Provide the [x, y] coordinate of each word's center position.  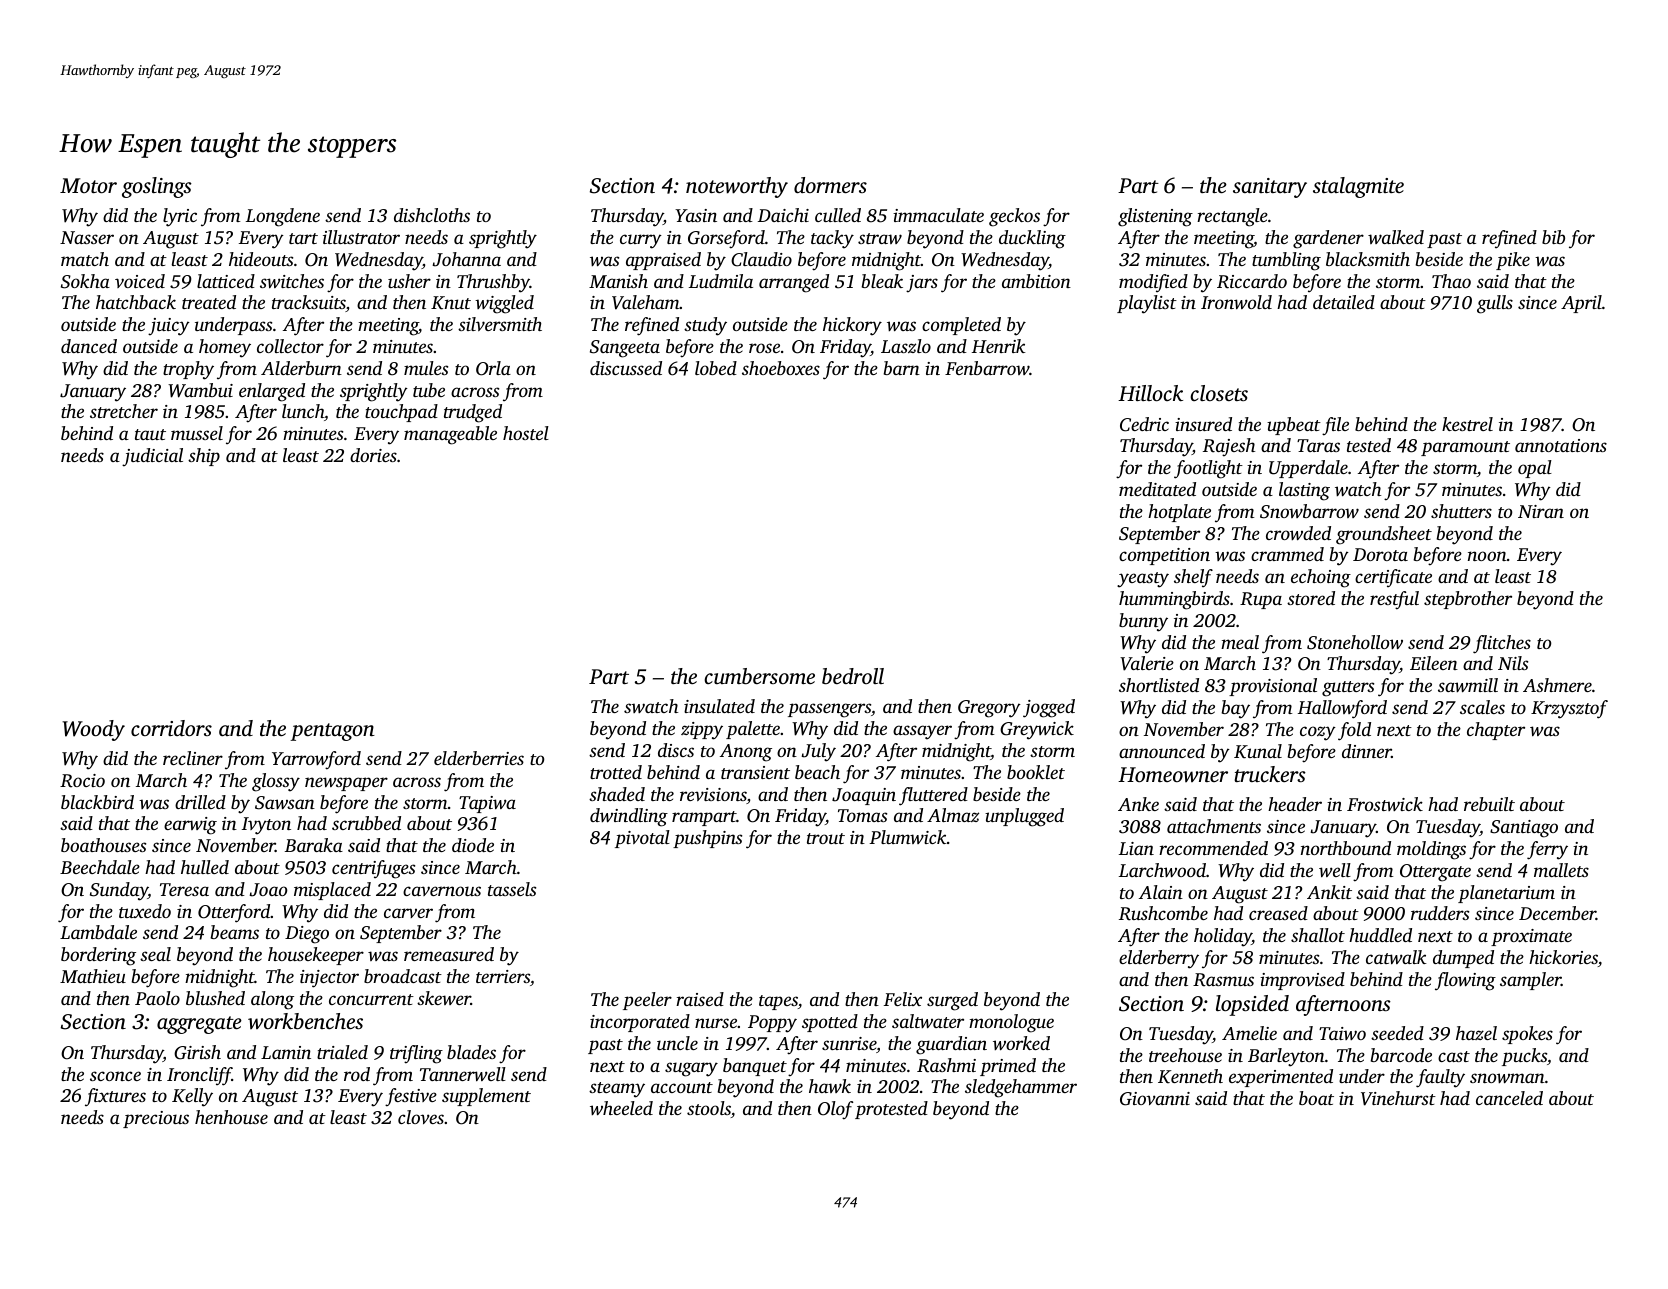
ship [204, 457]
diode [473, 845]
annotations [1561, 445]
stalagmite [1358, 187]
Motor [88, 185]
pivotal [642, 839]
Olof [835, 1110]
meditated [1157, 489]
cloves [421, 1117]
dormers [830, 185]
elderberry [1159, 959]
